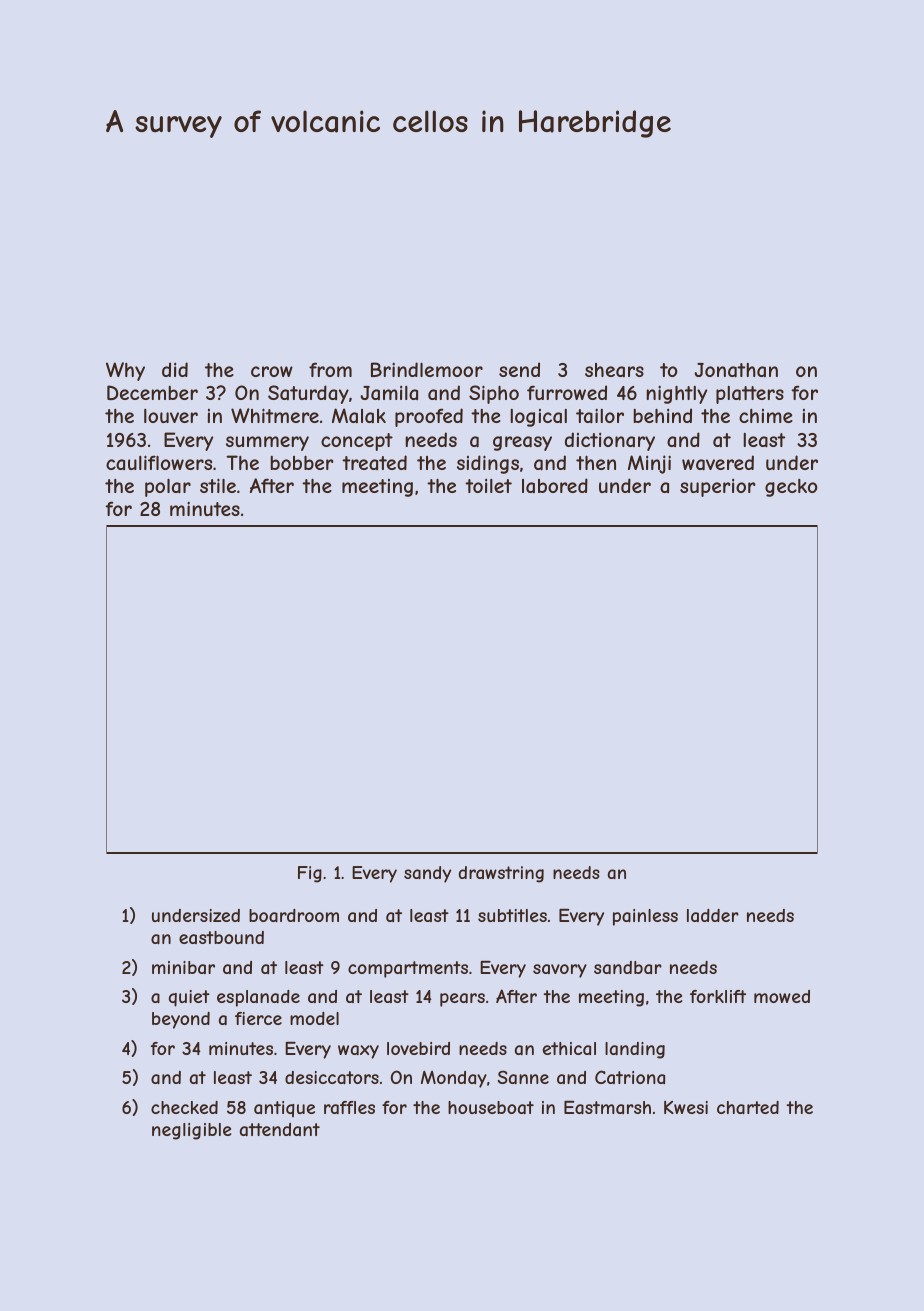 The image size is (924, 1311). Describe the element at coordinates (736, 370) in the screenshot. I see `Jonathan` at that location.
